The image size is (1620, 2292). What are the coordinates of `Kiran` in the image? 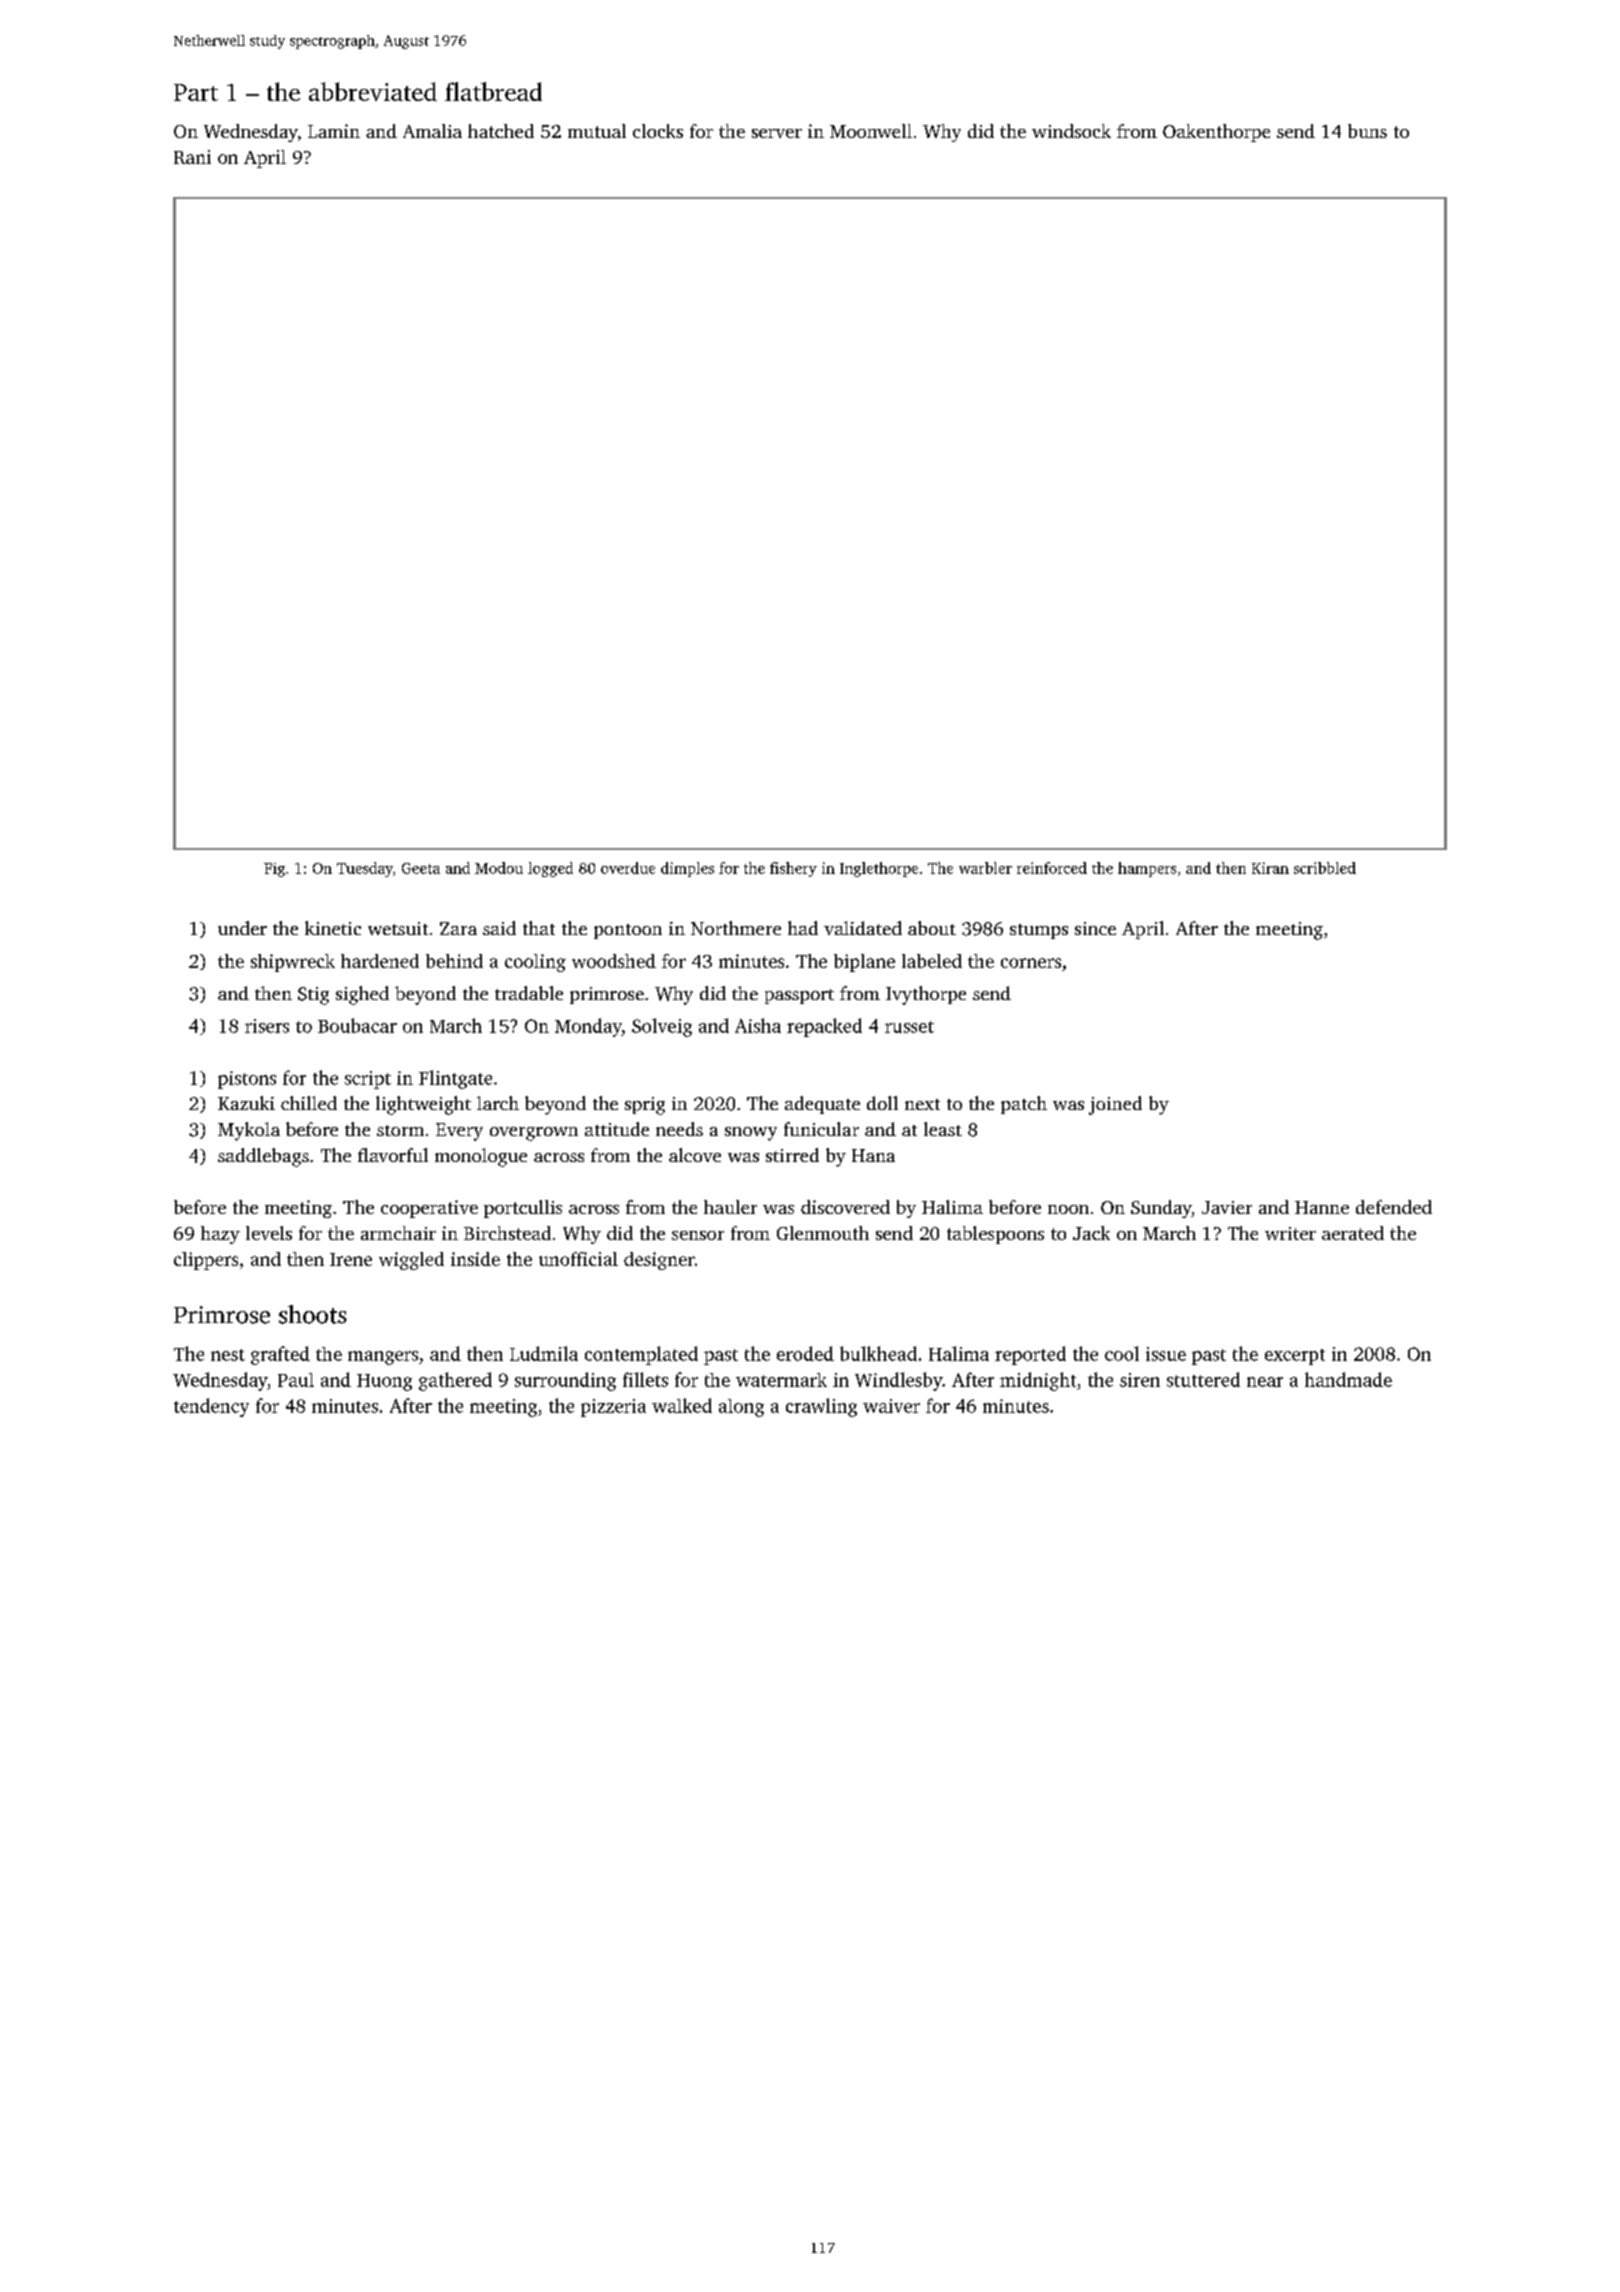 It's located at (1270, 868).
